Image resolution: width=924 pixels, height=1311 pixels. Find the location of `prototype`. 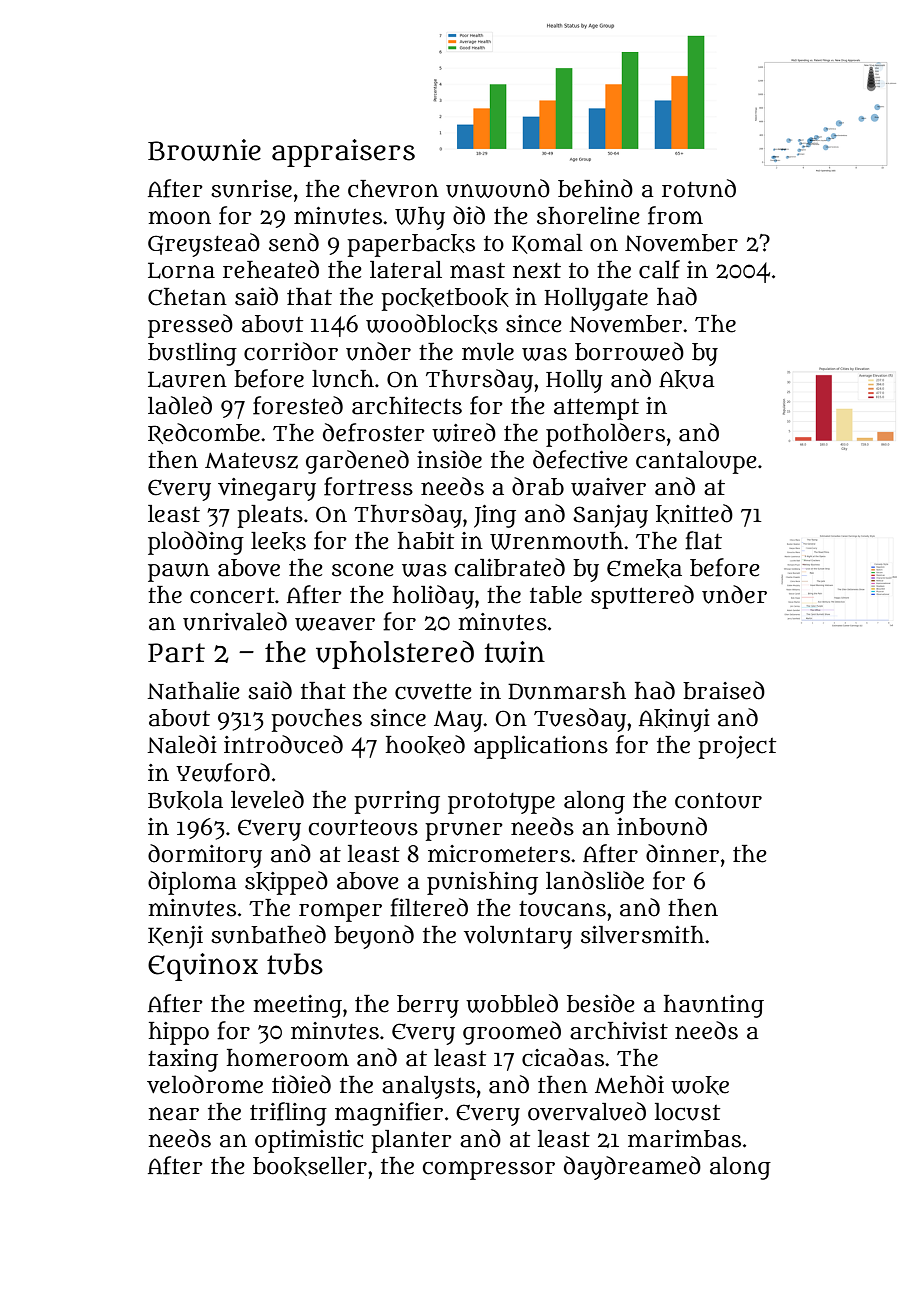

prototype is located at coordinates (501, 803).
